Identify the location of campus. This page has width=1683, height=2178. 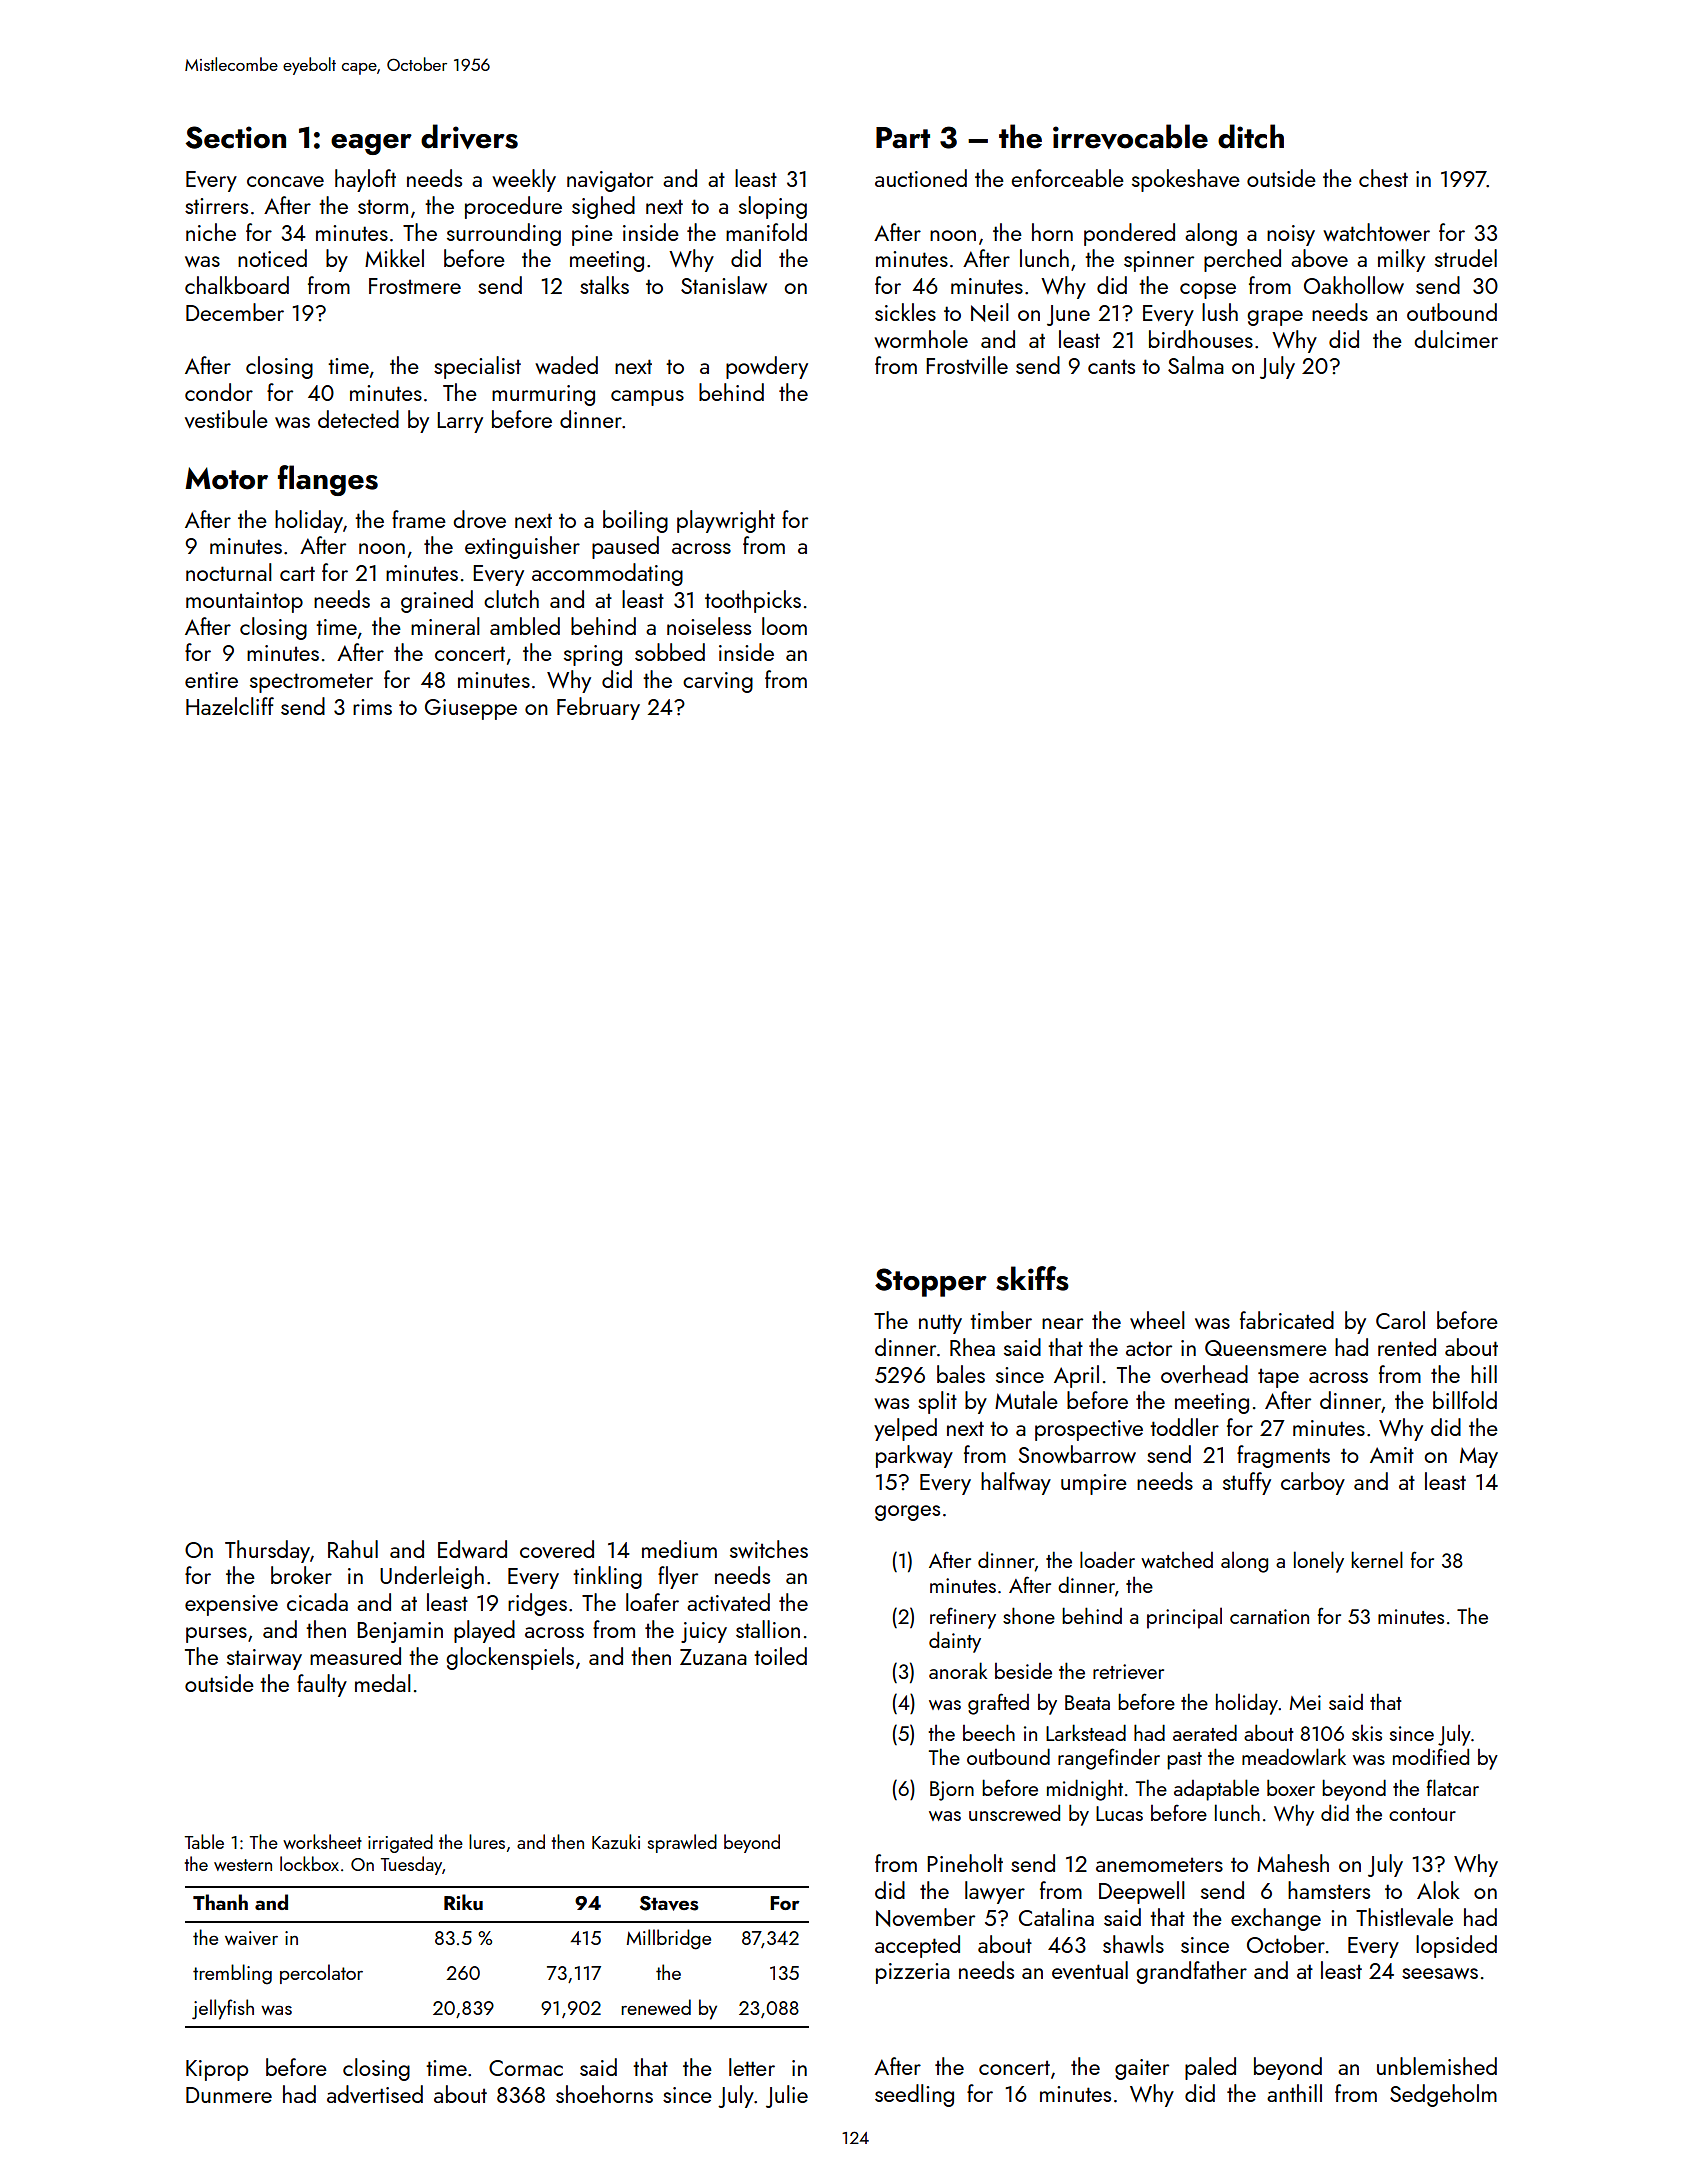
(647, 398).
